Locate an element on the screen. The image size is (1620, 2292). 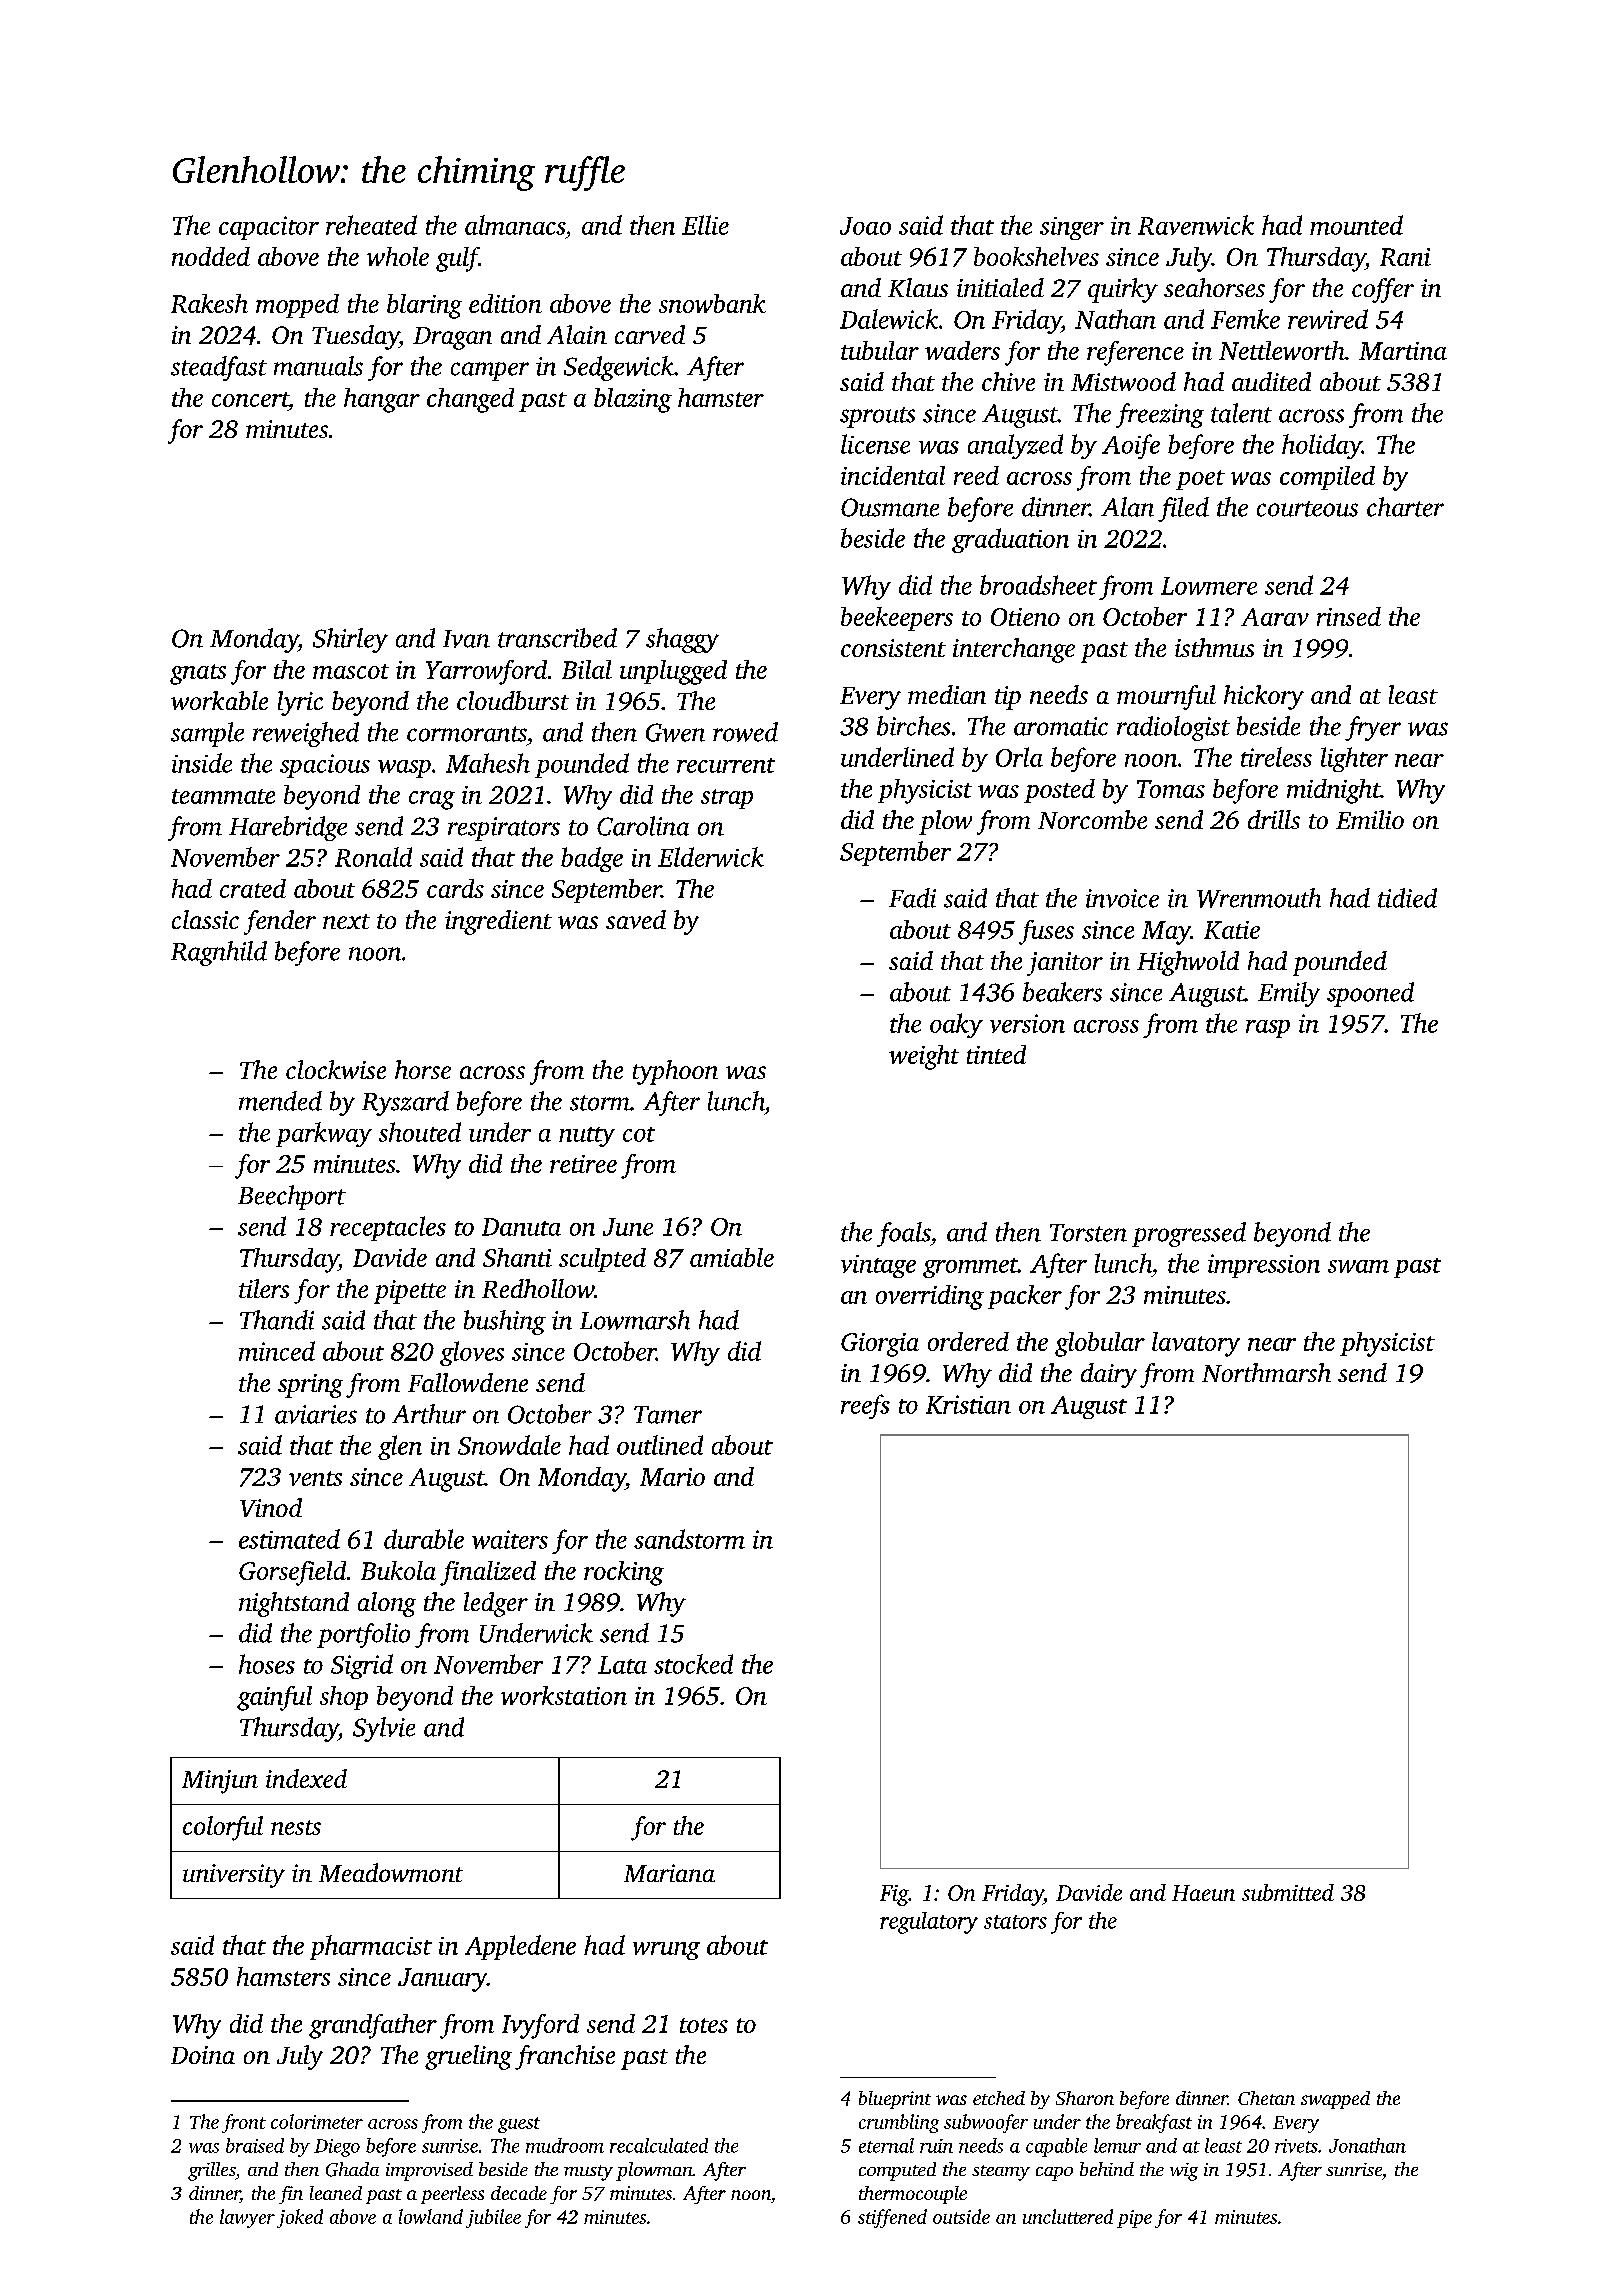
Northmarsh is located at coordinates (1266, 1372).
